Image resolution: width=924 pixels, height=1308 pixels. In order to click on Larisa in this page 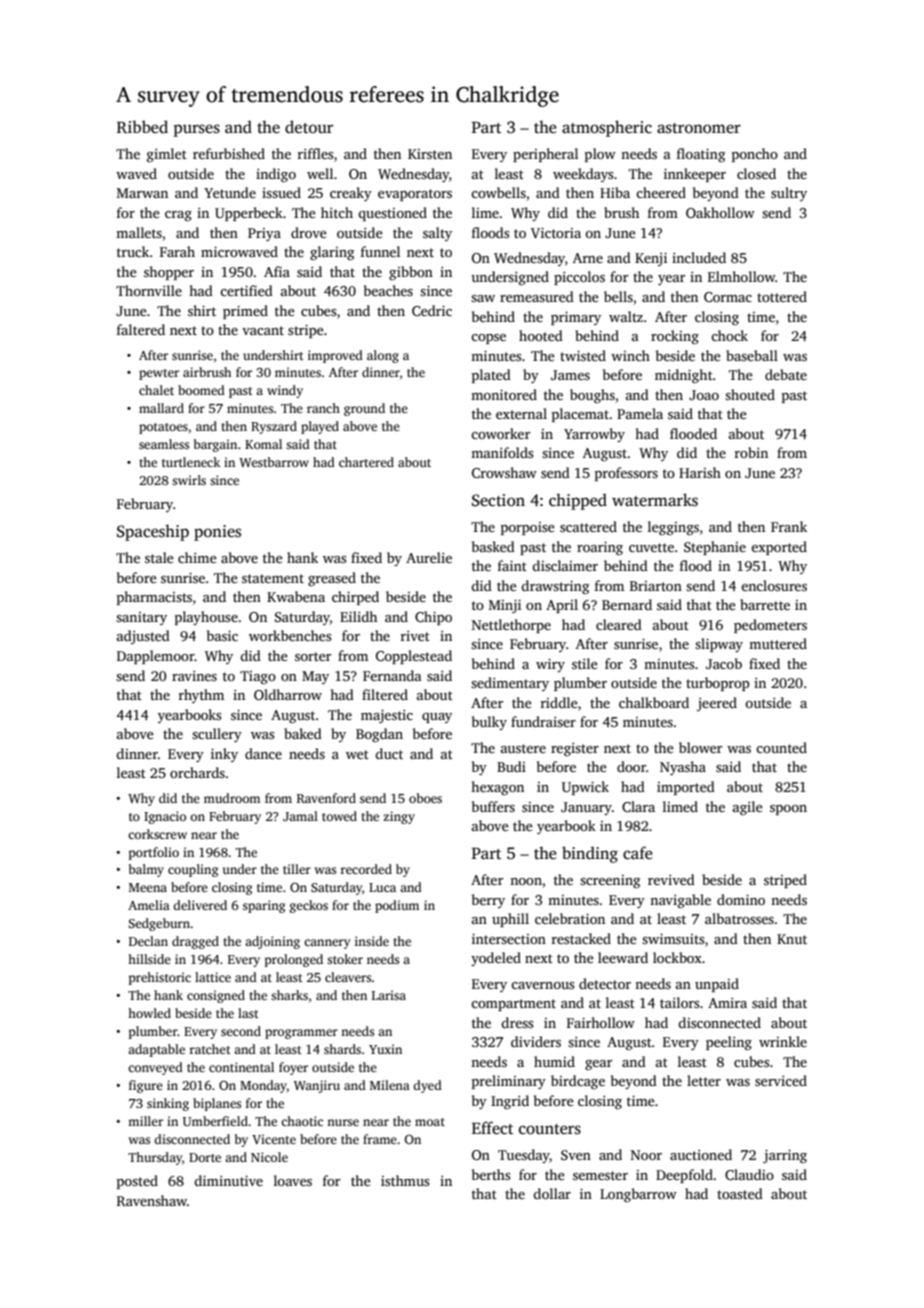, I will do `click(389, 995)`.
